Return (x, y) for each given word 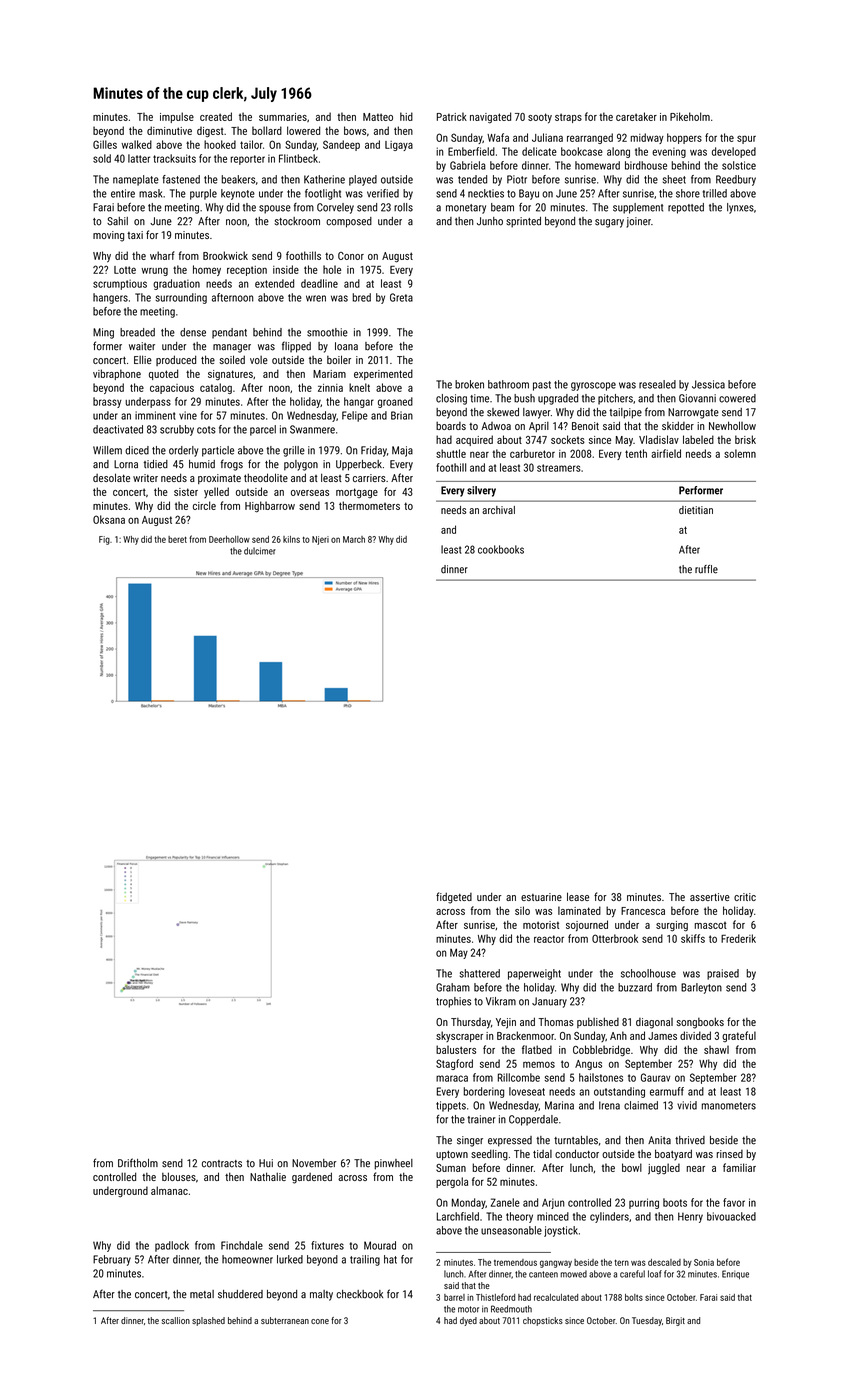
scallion (176, 1320)
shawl (716, 1049)
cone (320, 1321)
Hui (266, 1163)
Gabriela (468, 165)
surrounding (181, 298)
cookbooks (501, 549)
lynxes (740, 208)
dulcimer (260, 551)
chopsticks (543, 1321)
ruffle (706, 569)
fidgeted (454, 898)
